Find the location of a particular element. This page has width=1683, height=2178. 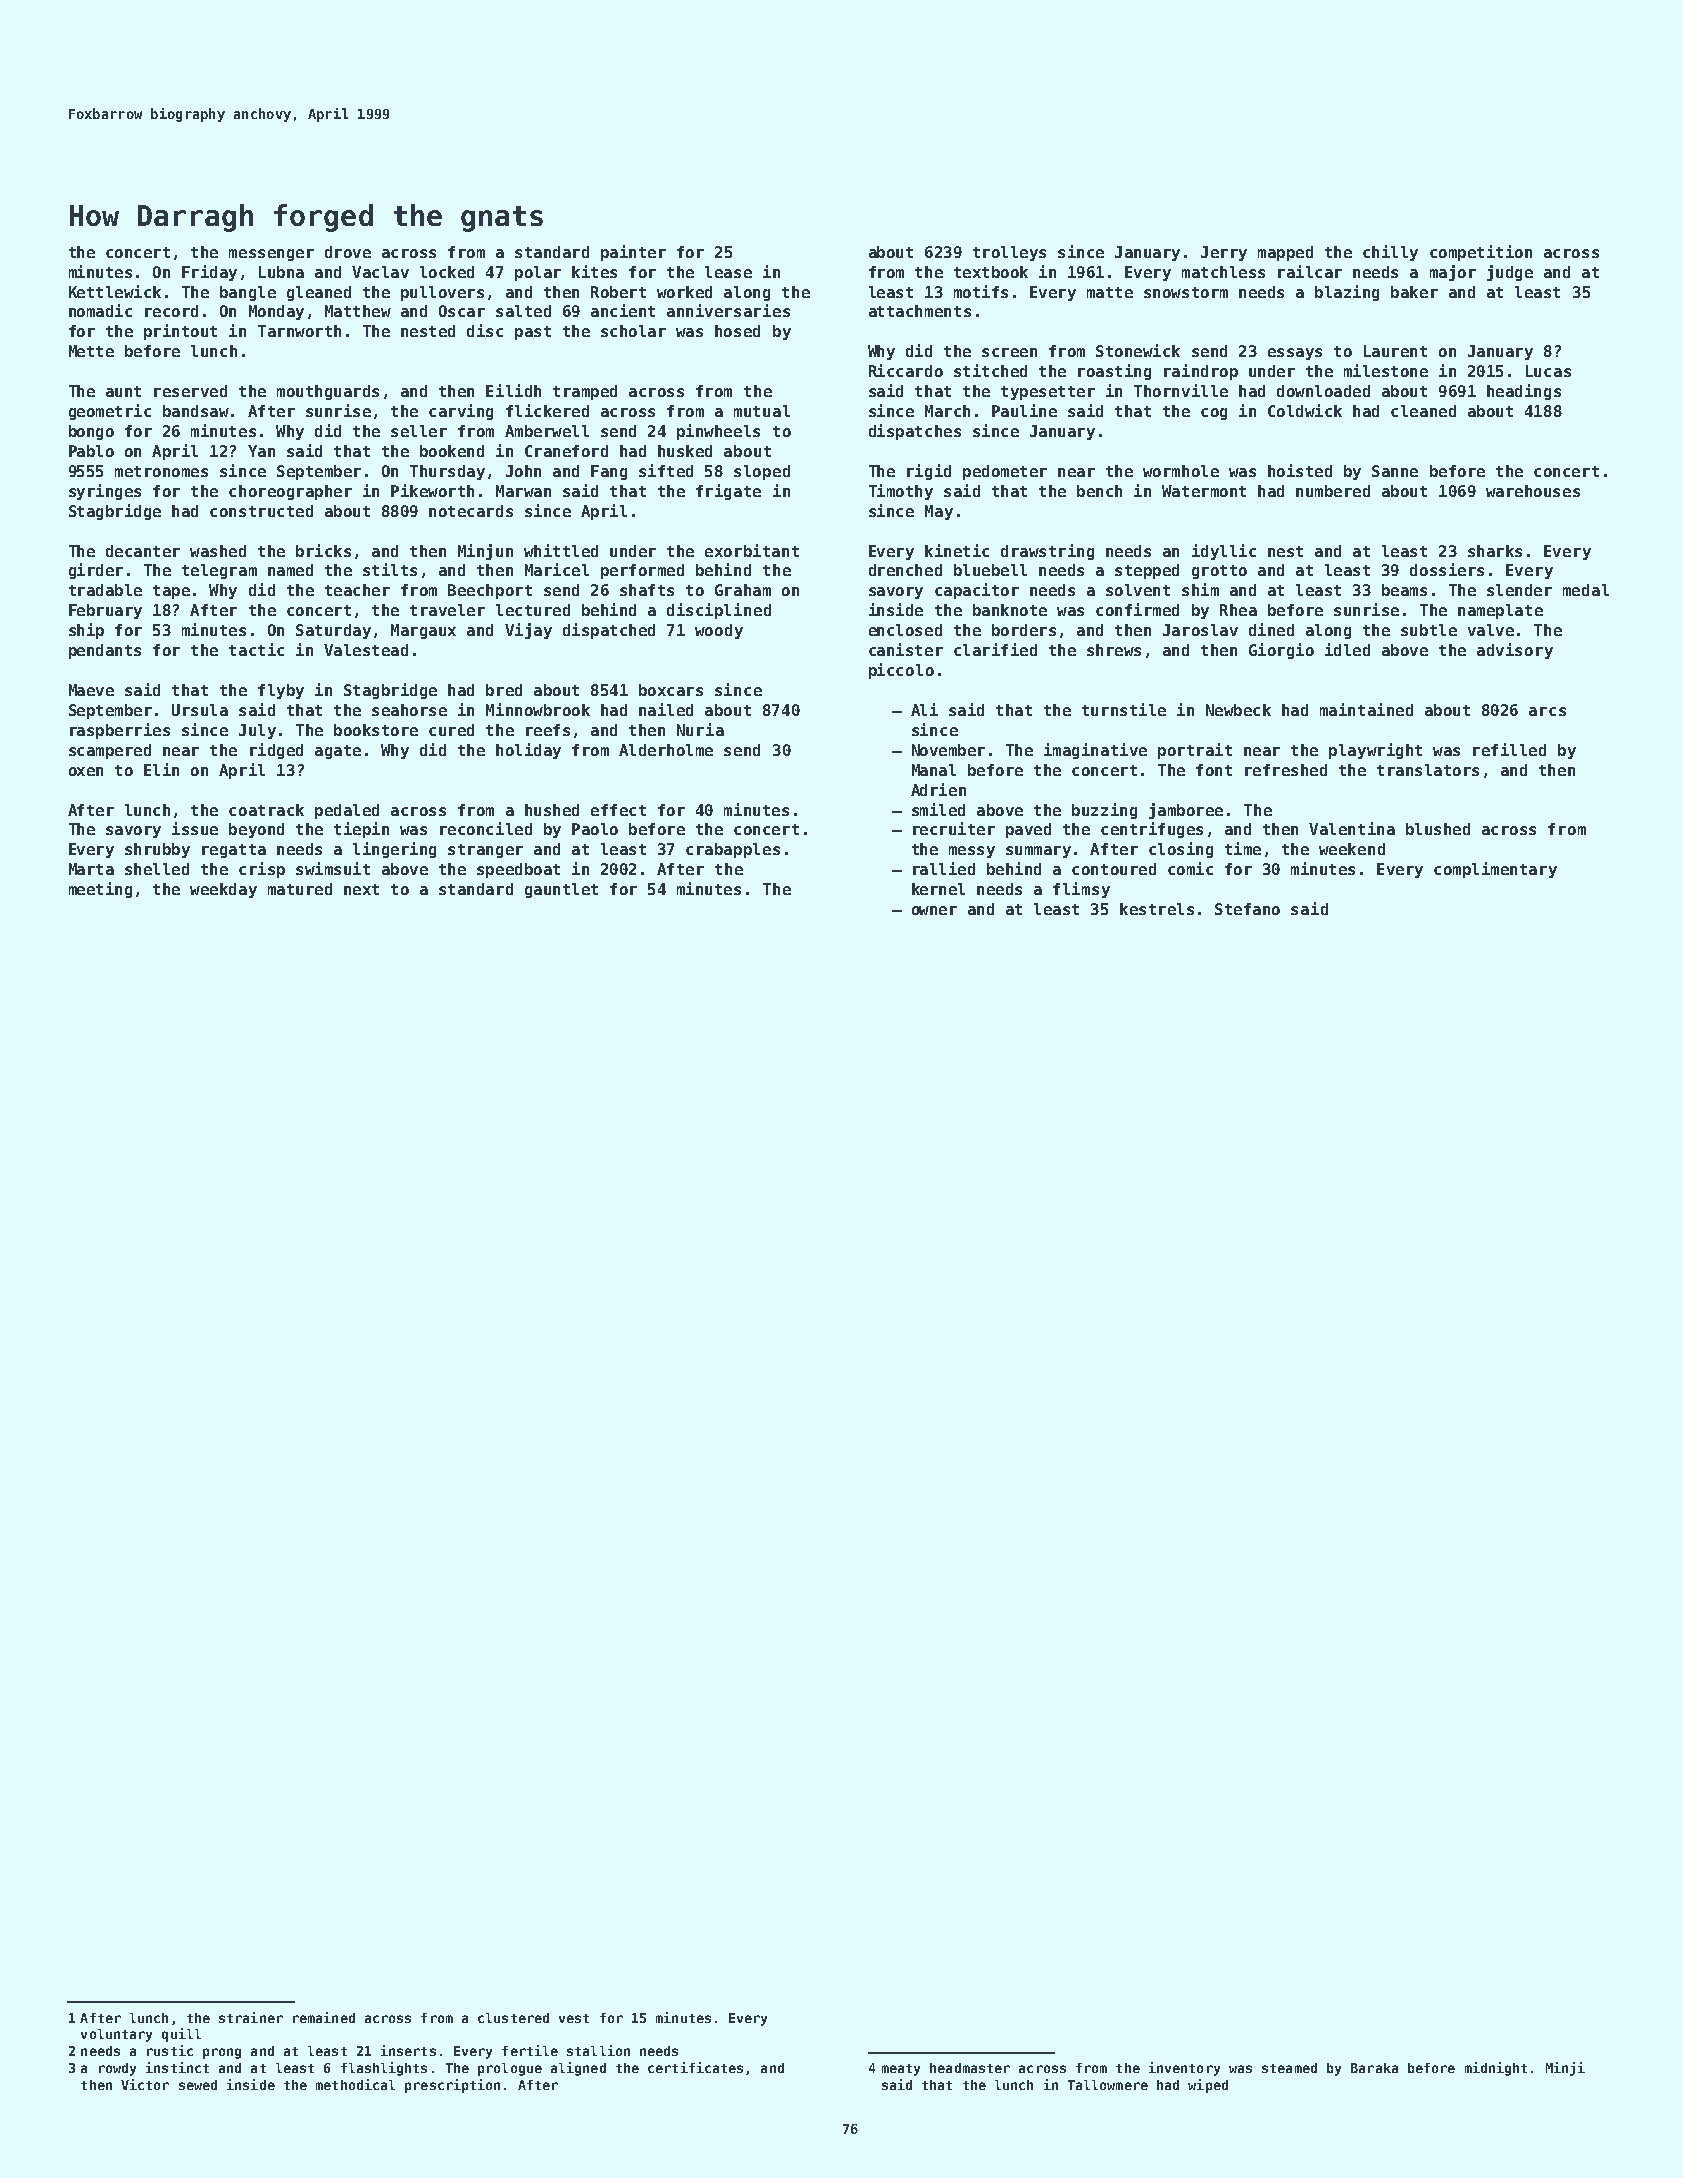

matte is located at coordinates (1110, 292).
